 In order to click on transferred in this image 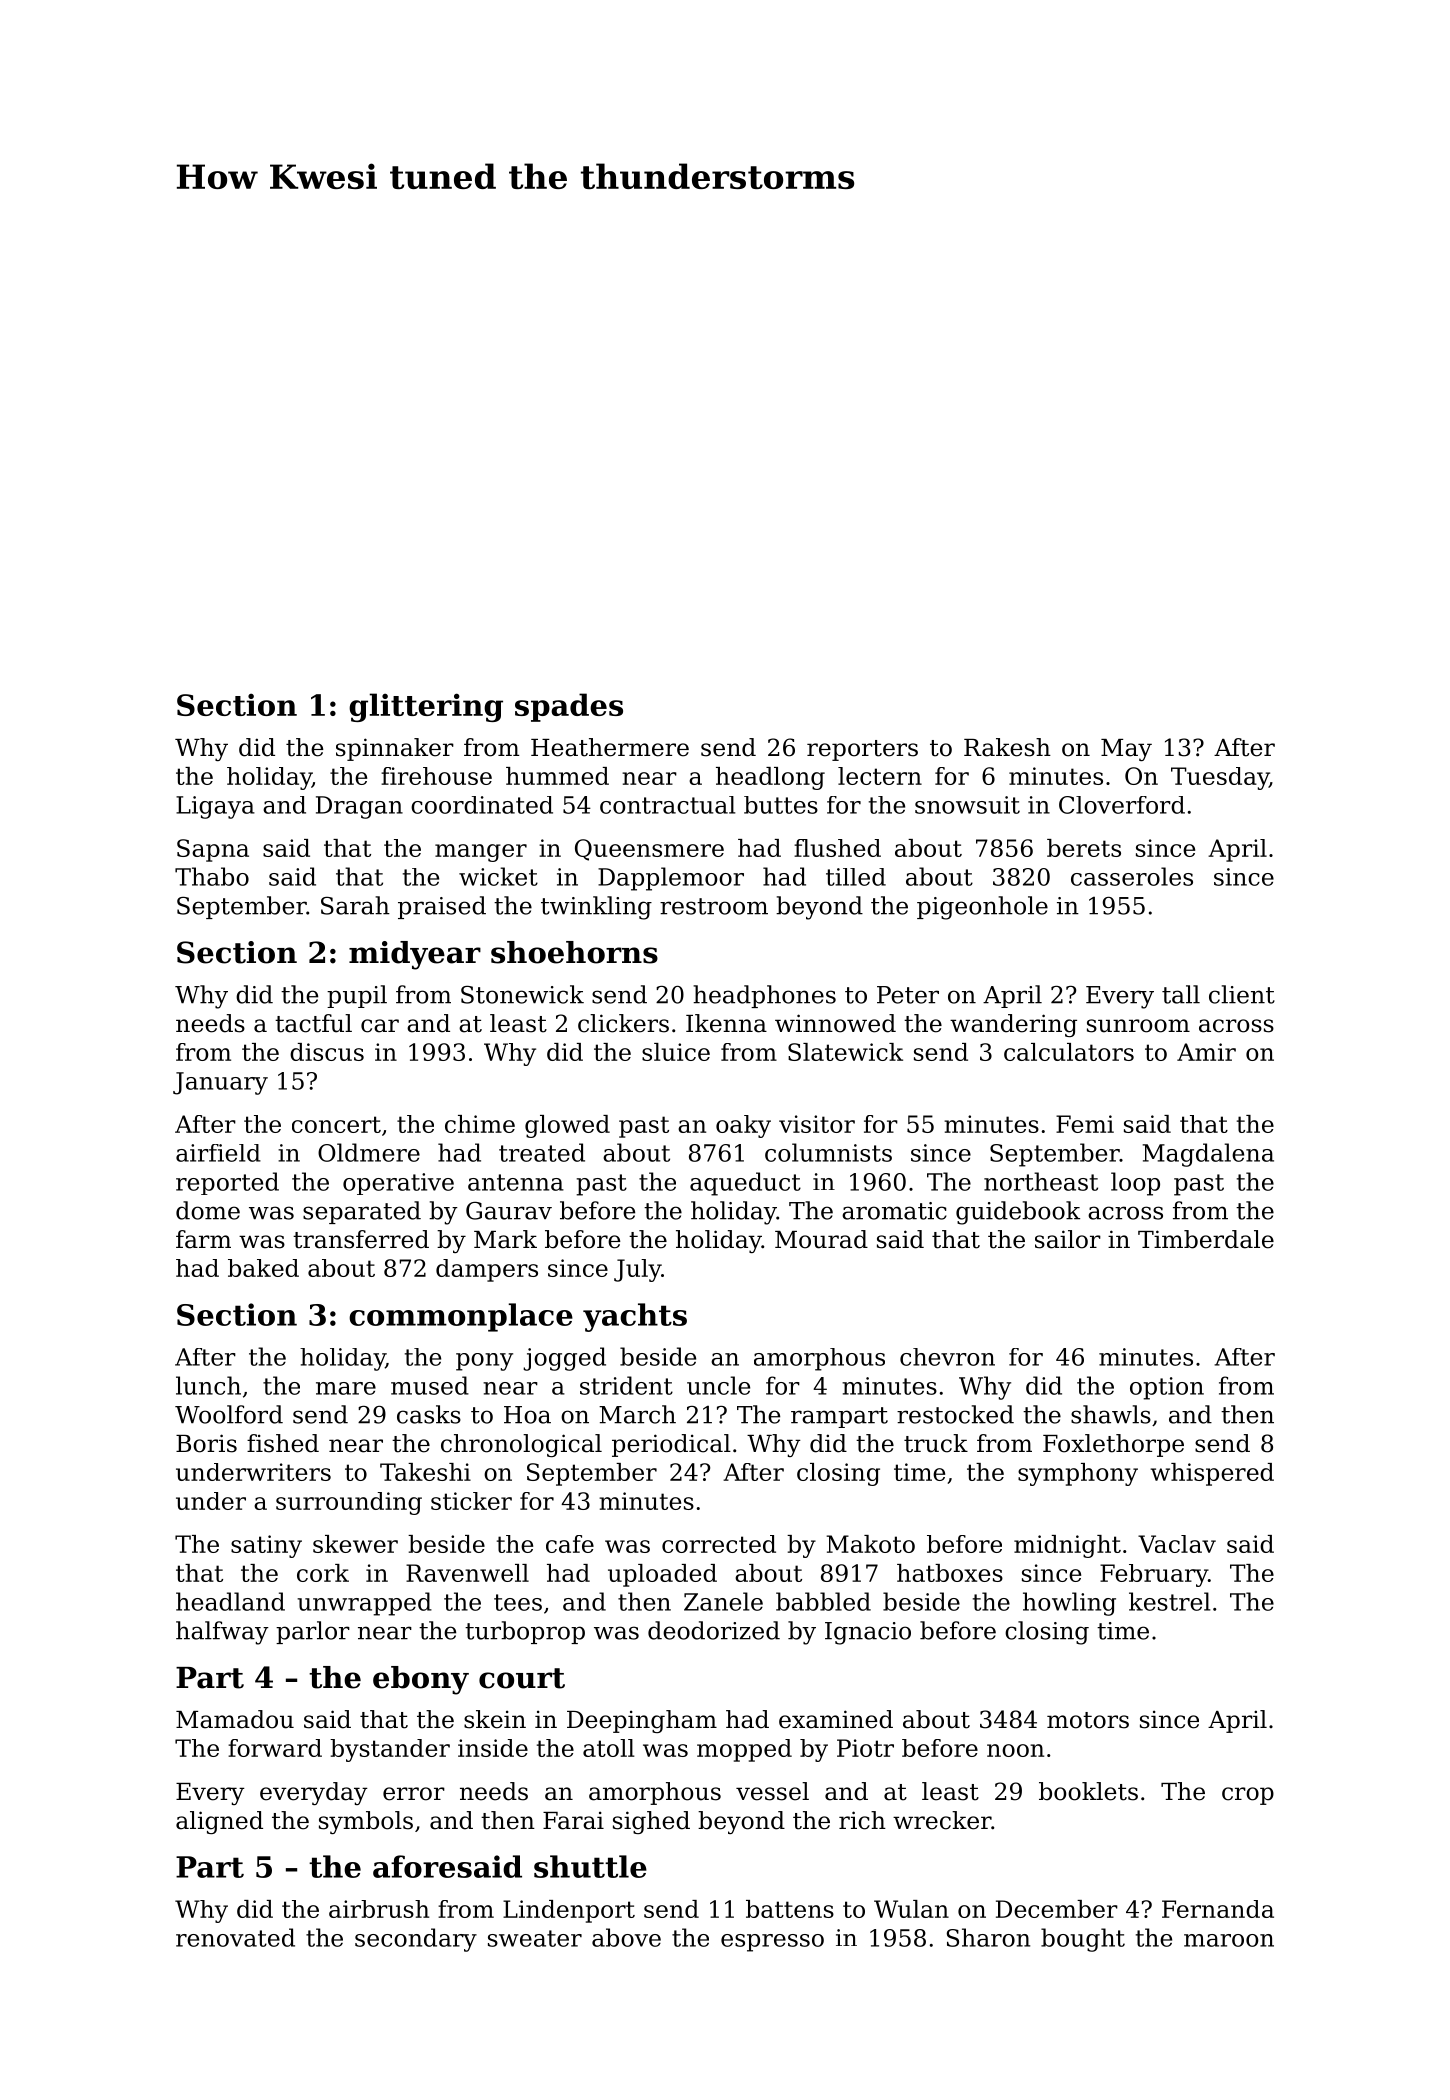, I will do `click(361, 1239)`.
